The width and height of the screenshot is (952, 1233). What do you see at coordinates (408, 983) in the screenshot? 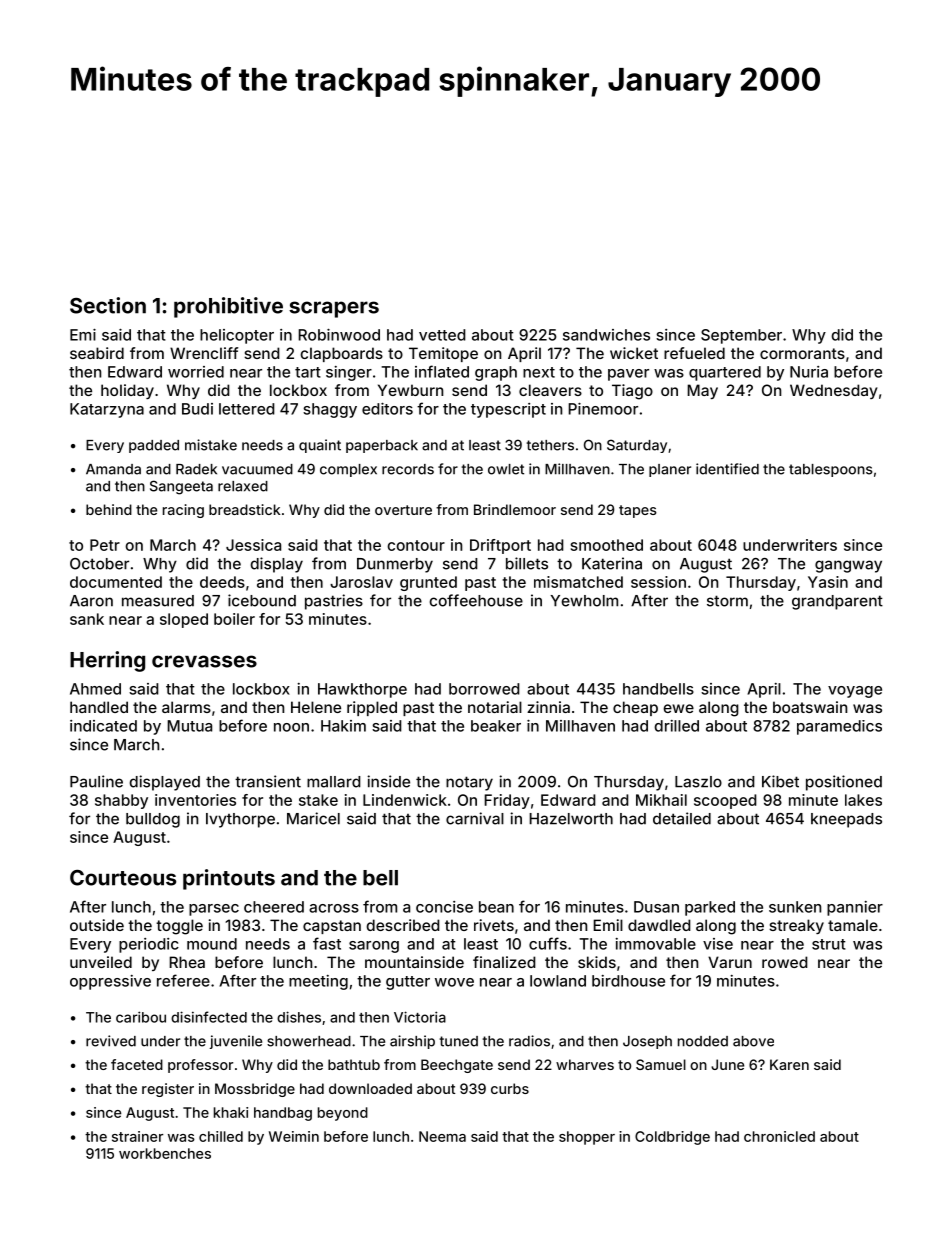
I see `gutter` at bounding box center [408, 983].
